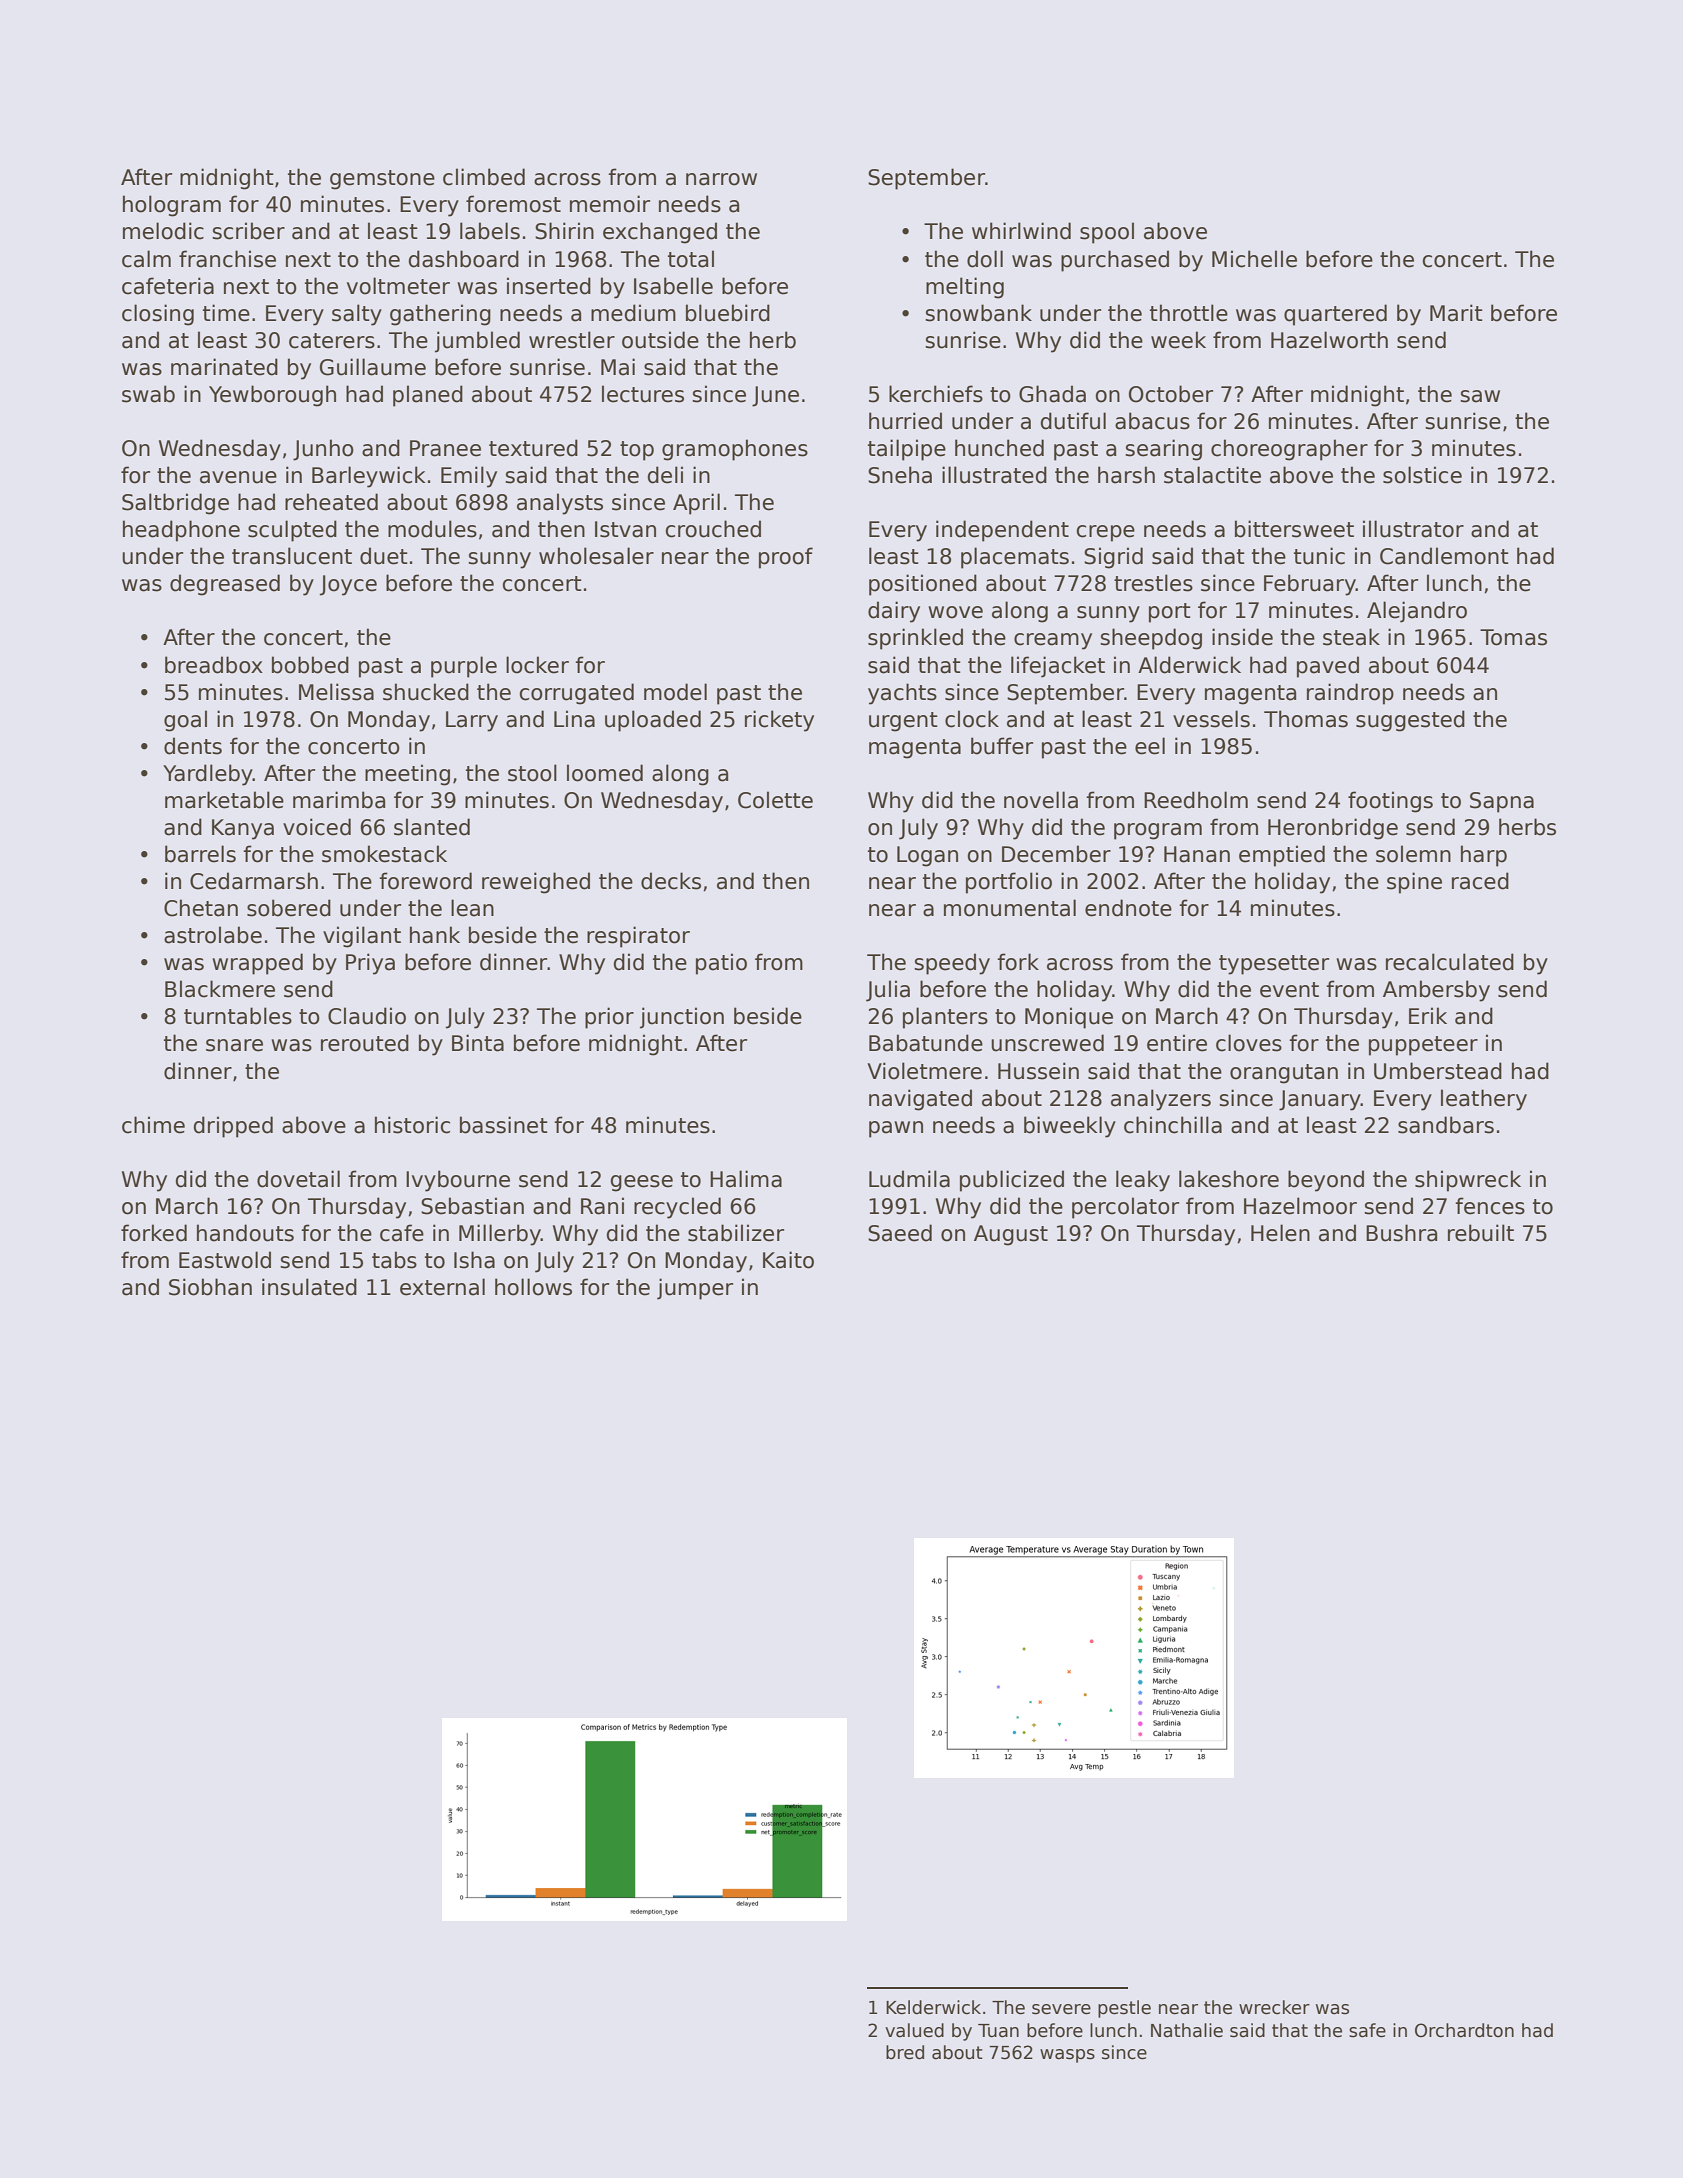 This screenshot has width=1683, height=2178. I want to click on climbed, so click(484, 177).
